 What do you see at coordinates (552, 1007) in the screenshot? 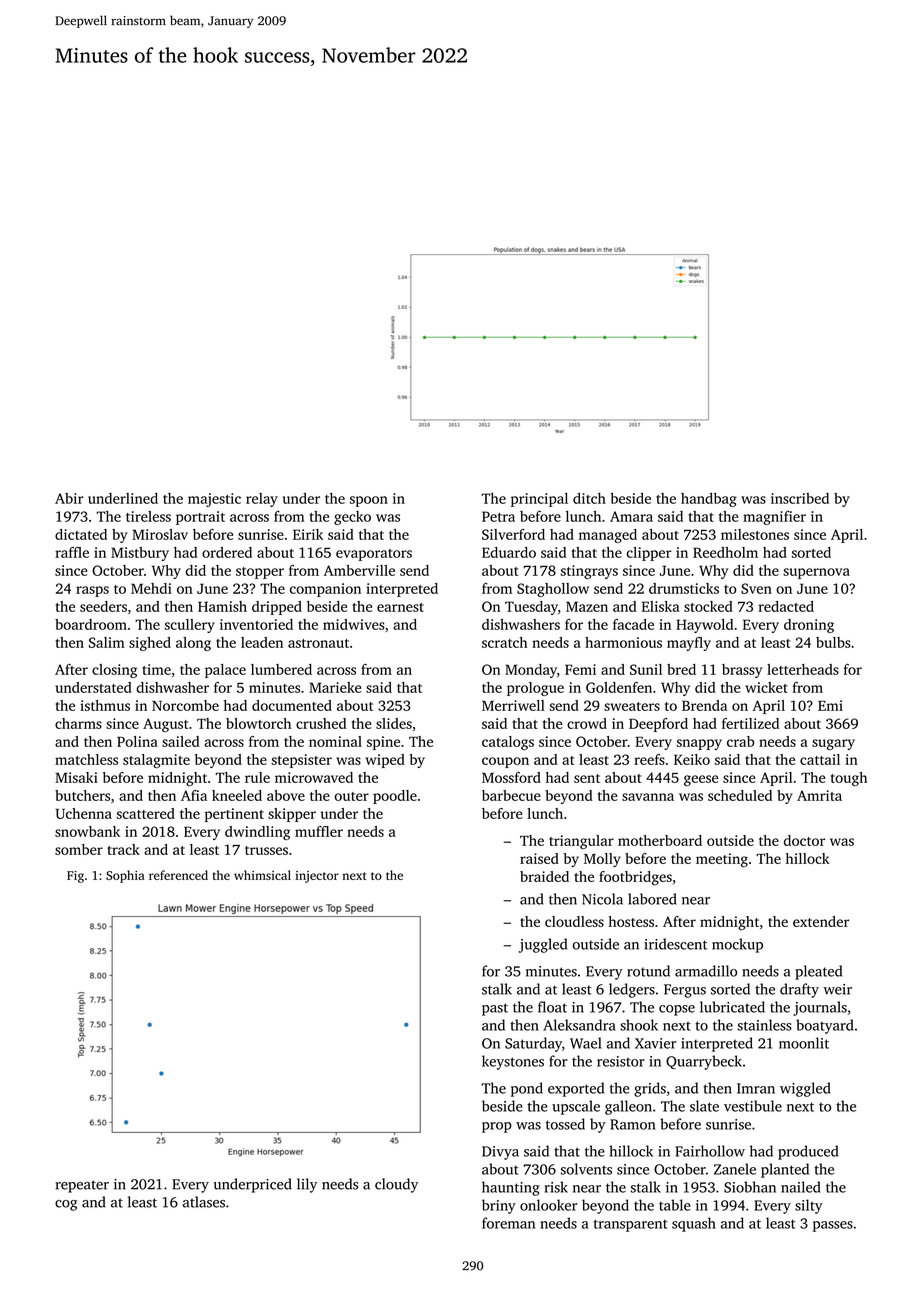
I see `float` at bounding box center [552, 1007].
